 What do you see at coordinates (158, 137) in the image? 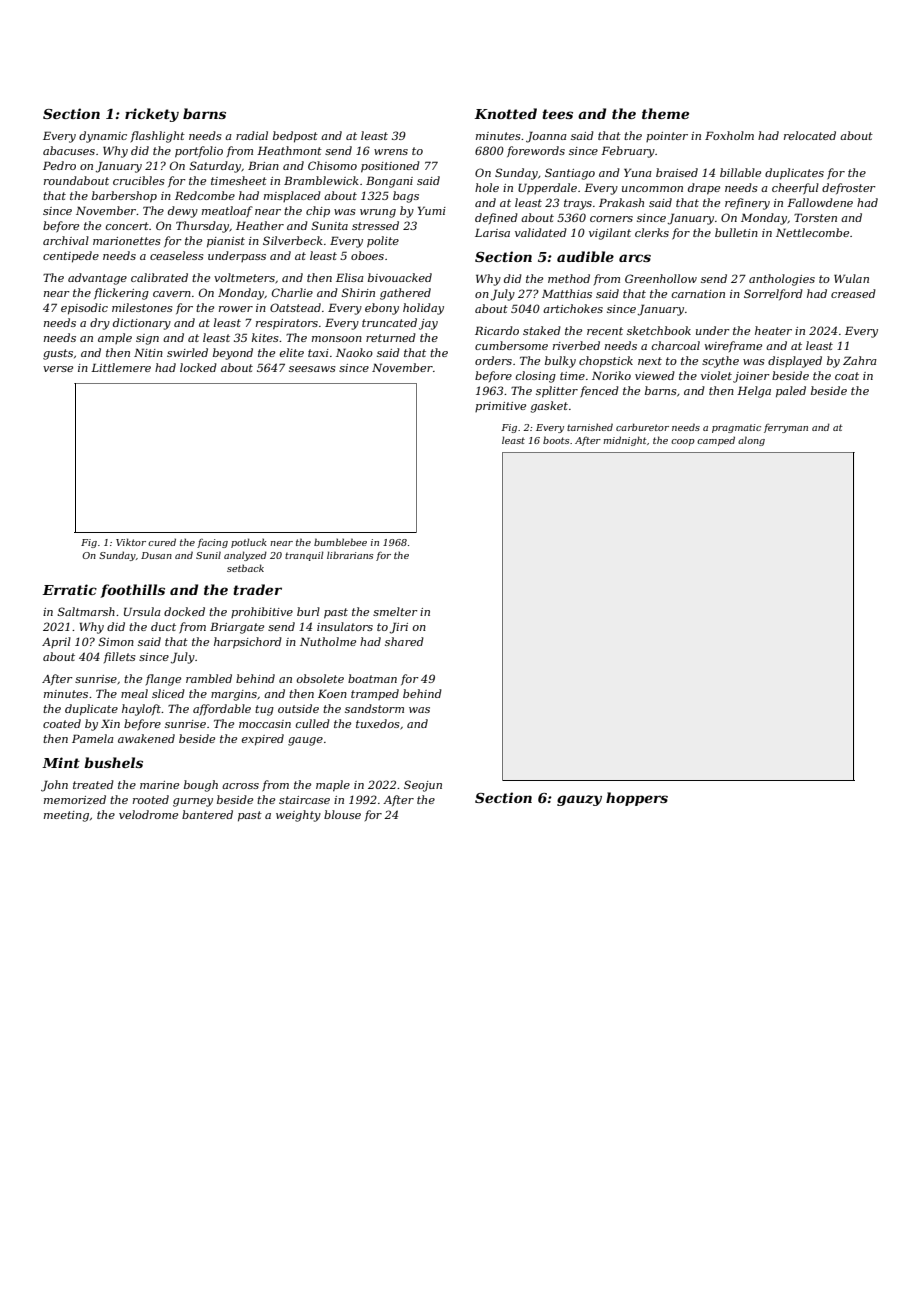
I see `flashlight` at bounding box center [158, 137].
